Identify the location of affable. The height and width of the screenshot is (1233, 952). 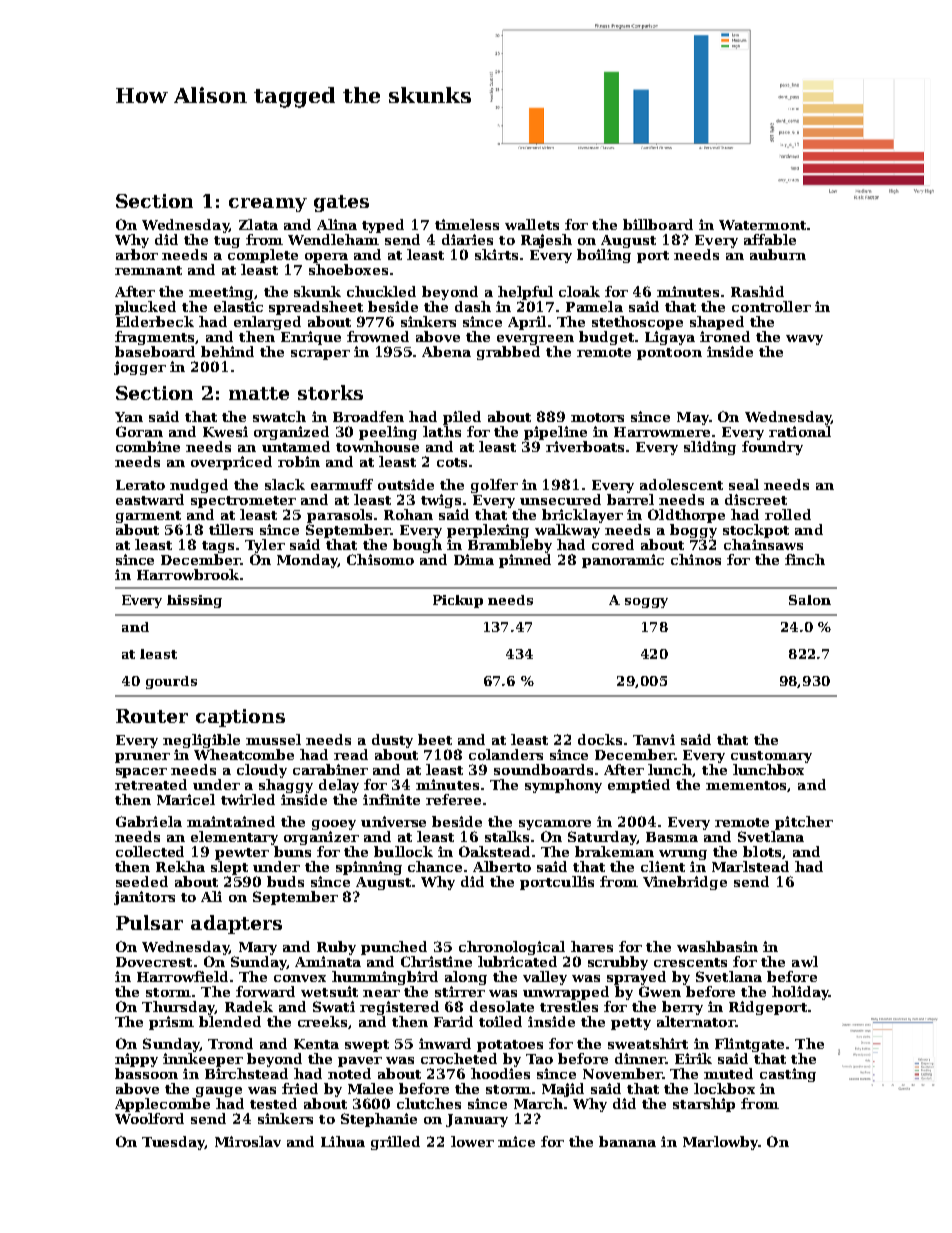
(770, 239).
